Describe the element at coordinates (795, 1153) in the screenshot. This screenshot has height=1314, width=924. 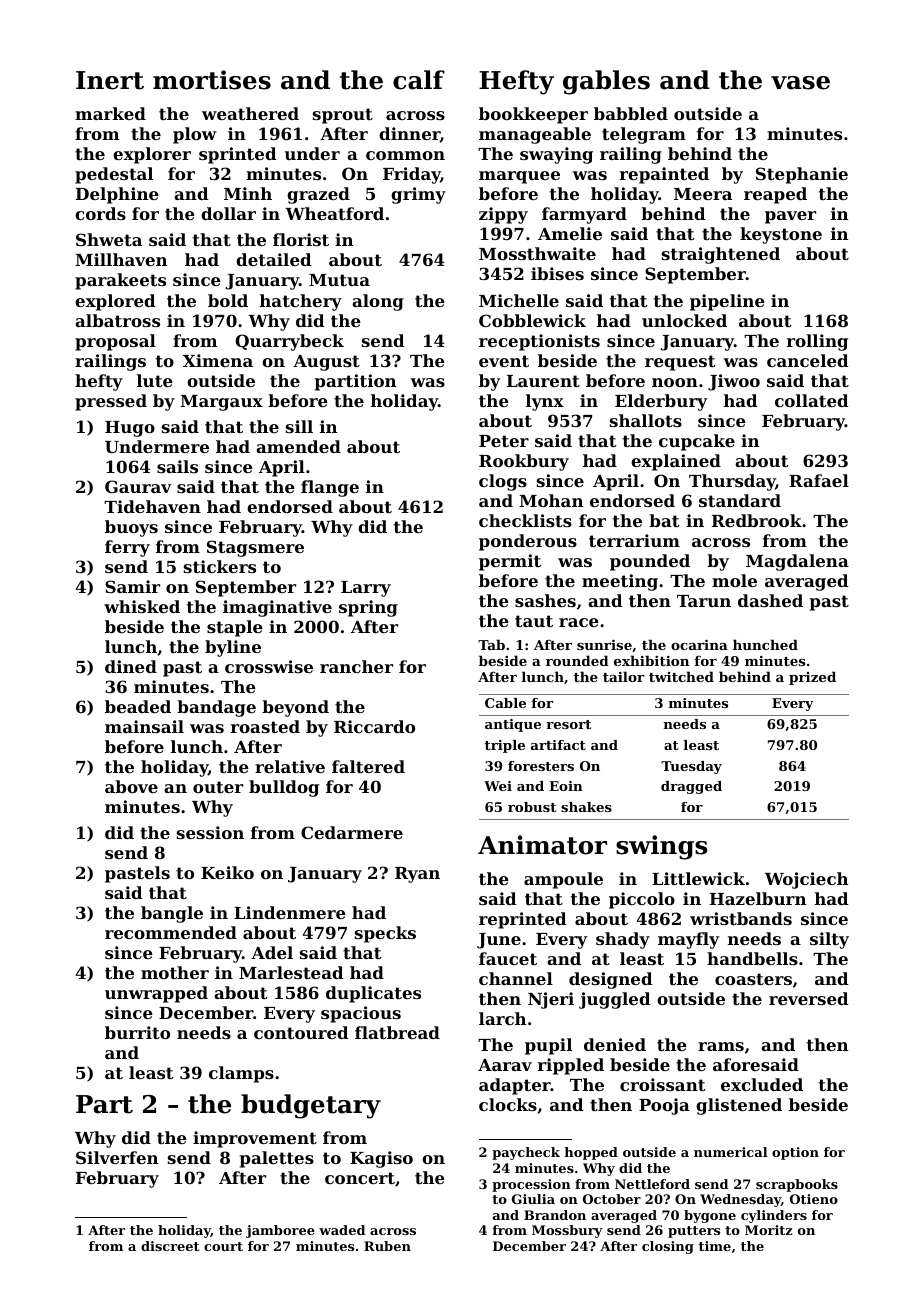
I see `option` at that location.
